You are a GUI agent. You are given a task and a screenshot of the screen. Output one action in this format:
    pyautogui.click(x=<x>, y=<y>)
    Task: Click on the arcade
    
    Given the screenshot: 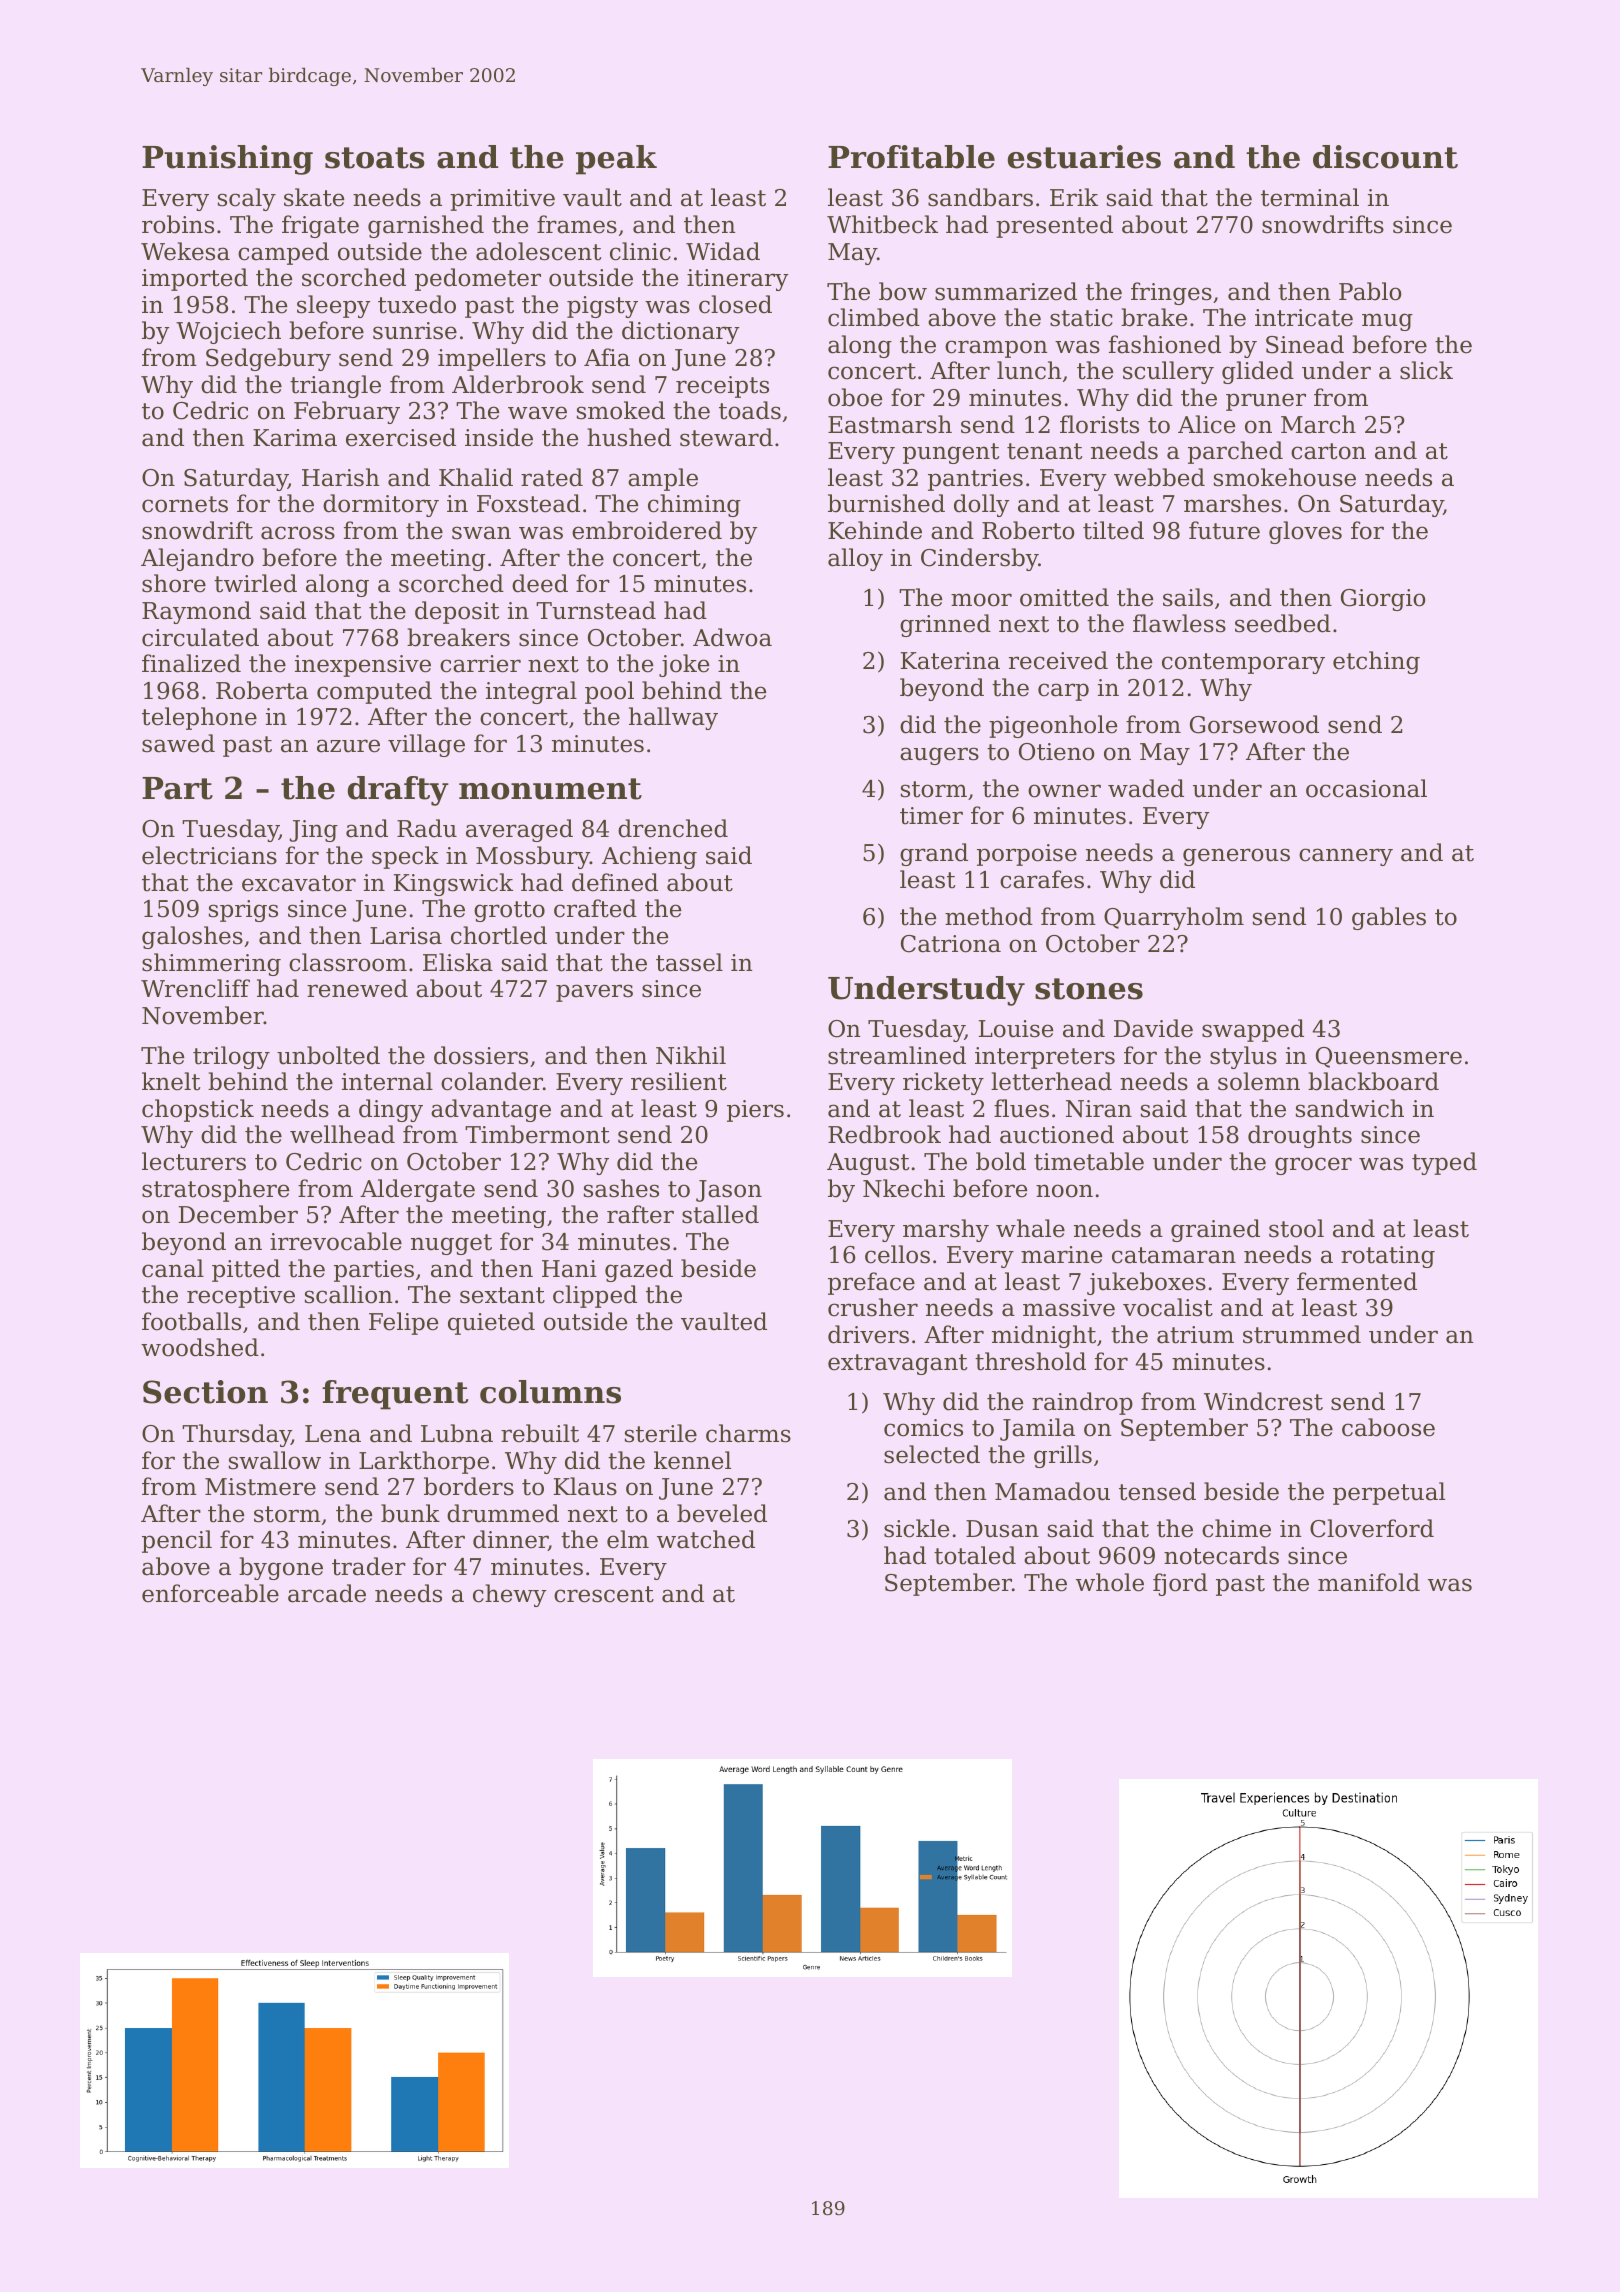 What is the action you would take?
    pyautogui.click(x=327, y=1593)
